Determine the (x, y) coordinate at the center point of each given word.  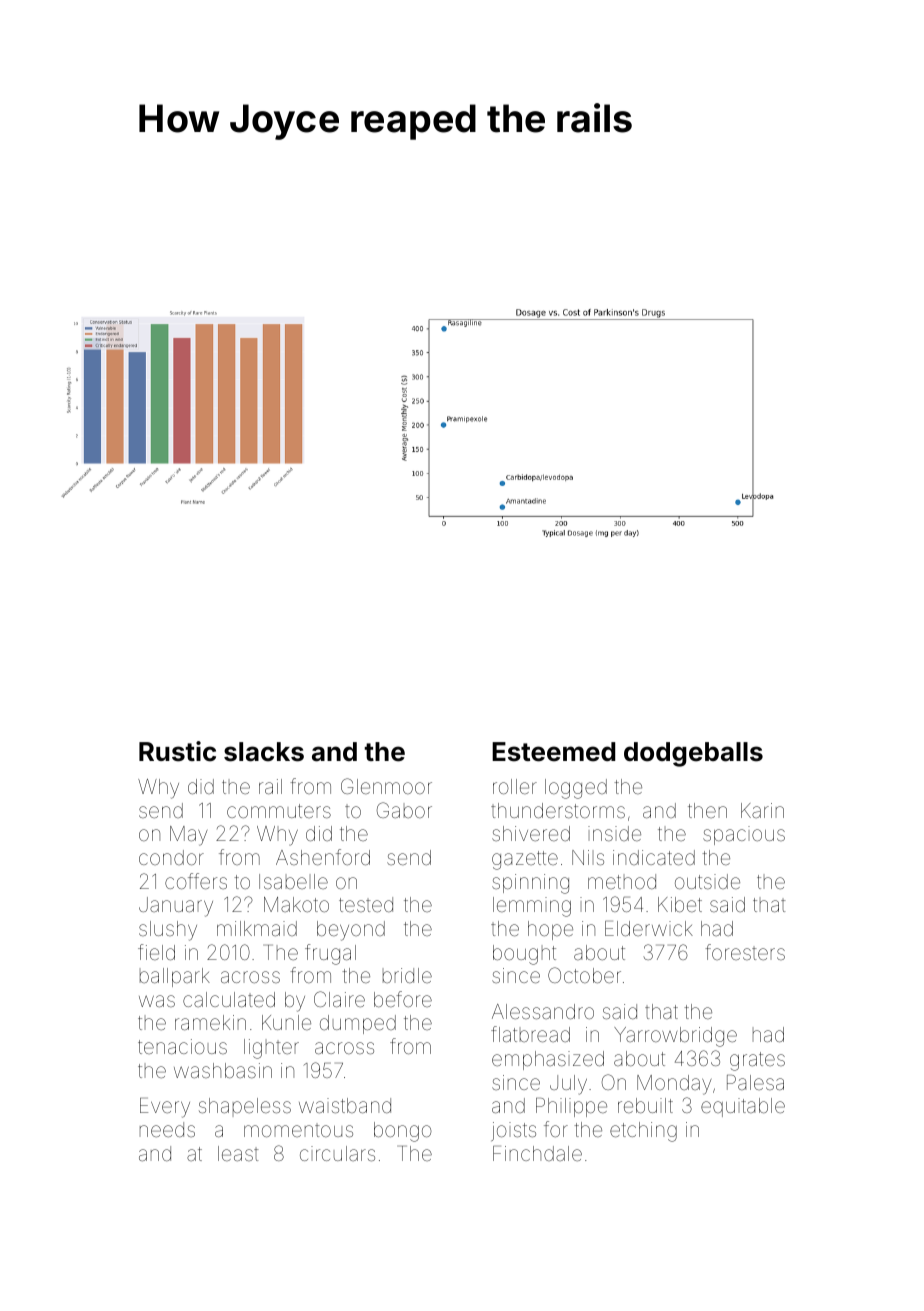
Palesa (755, 1082)
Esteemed (553, 752)
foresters (745, 952)
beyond (351, 931)
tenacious (182, 1046)
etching (643, 1132)
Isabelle (293, 881)
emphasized (548, 1060)
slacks (264, 752)
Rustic (177, 751)
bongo (403, 1132)
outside (707, 881)
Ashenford (323, 857)
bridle (407, 975)
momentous (298, 1131)
